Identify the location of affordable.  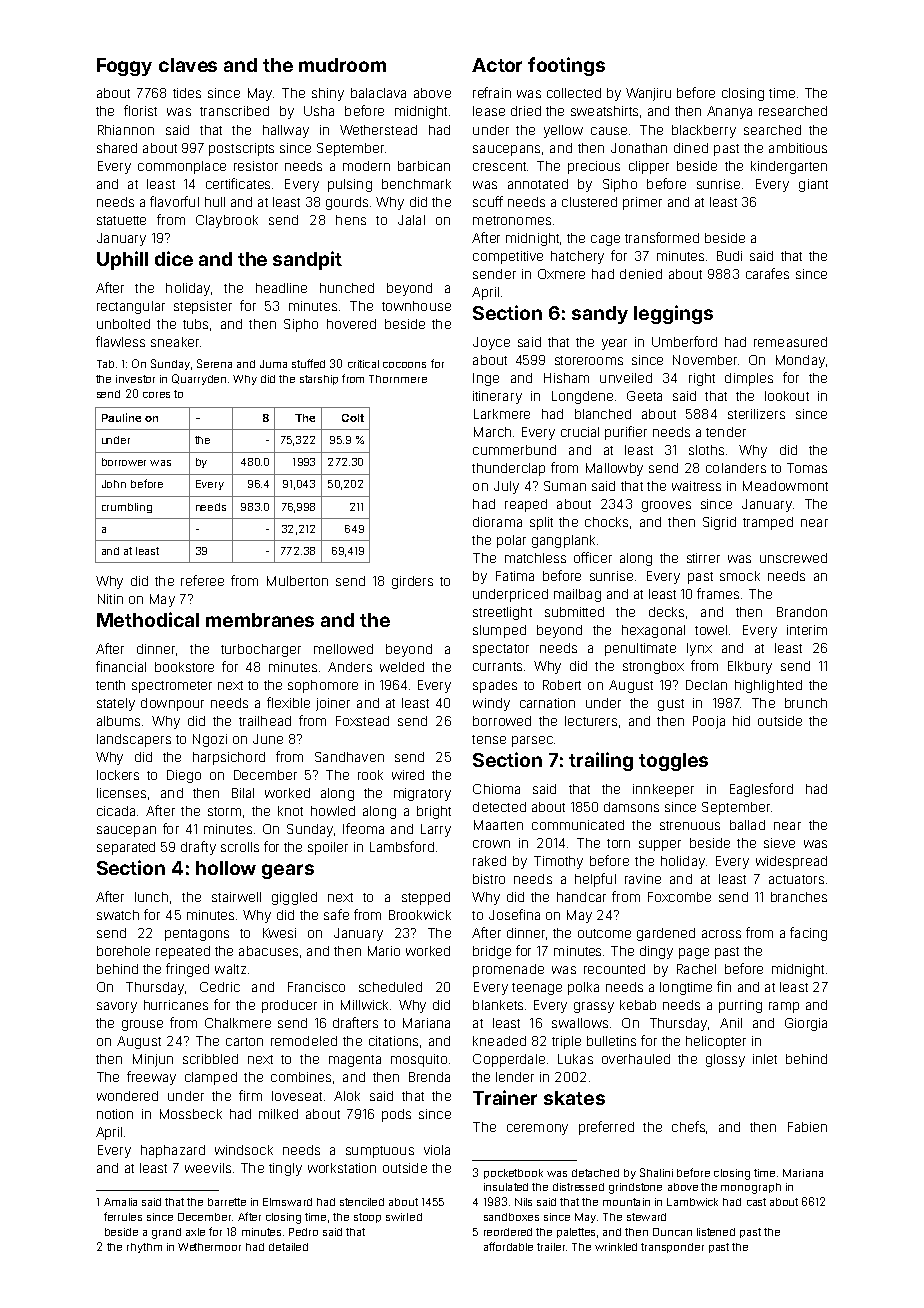
(508, 1246).
